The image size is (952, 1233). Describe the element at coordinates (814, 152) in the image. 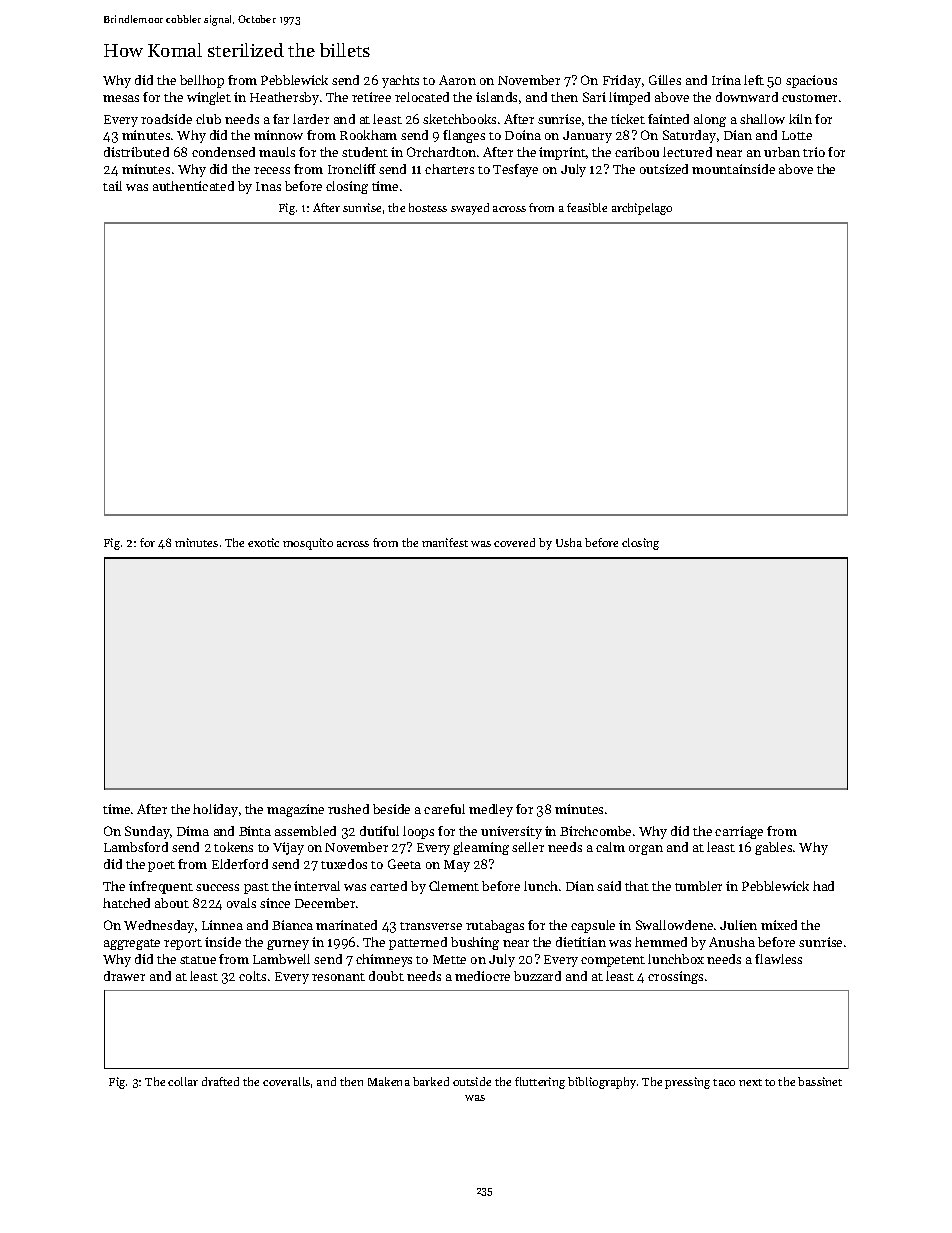

I see `trio` at that location.
